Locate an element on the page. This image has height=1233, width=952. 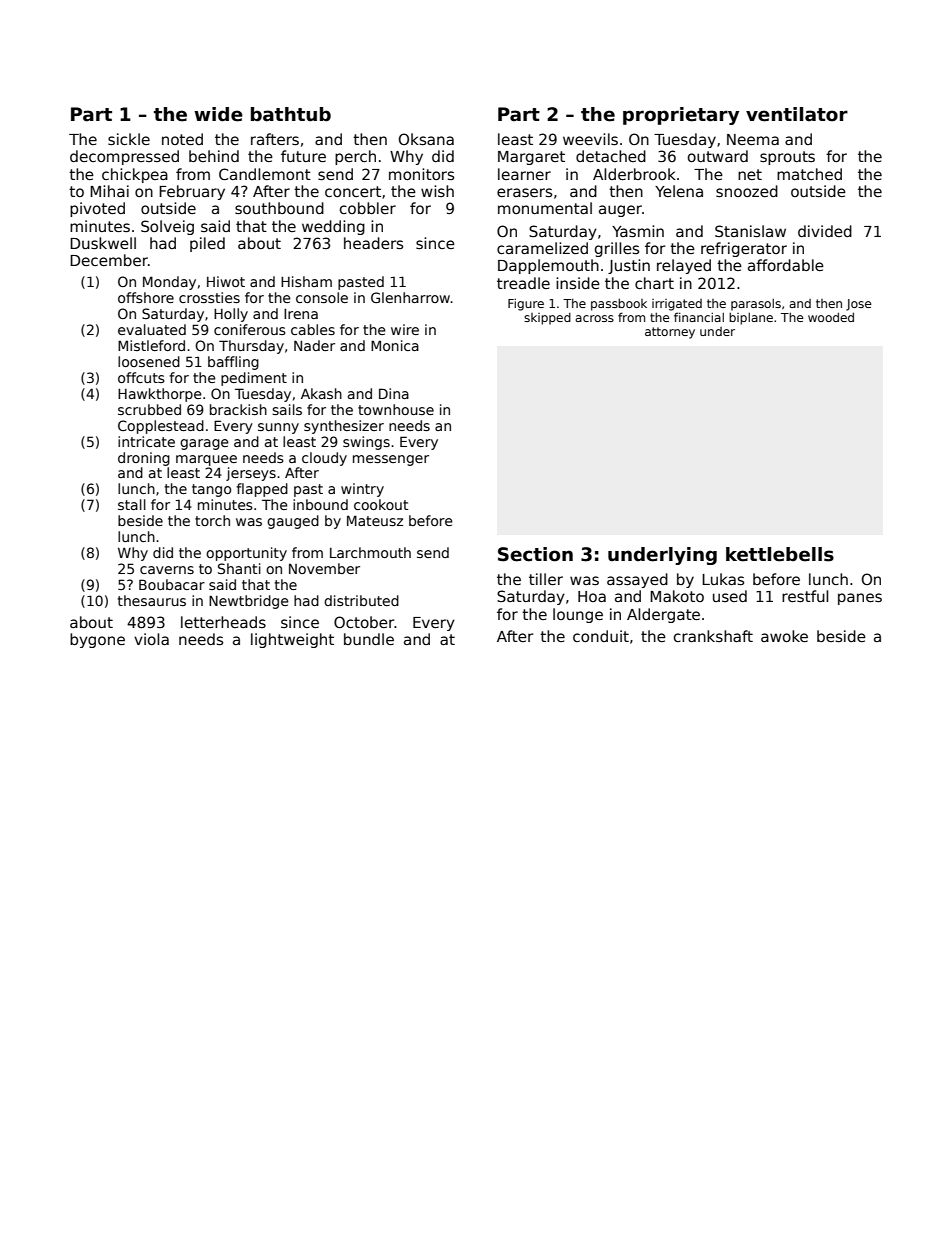
wish is located at coordinates (437, 191).
